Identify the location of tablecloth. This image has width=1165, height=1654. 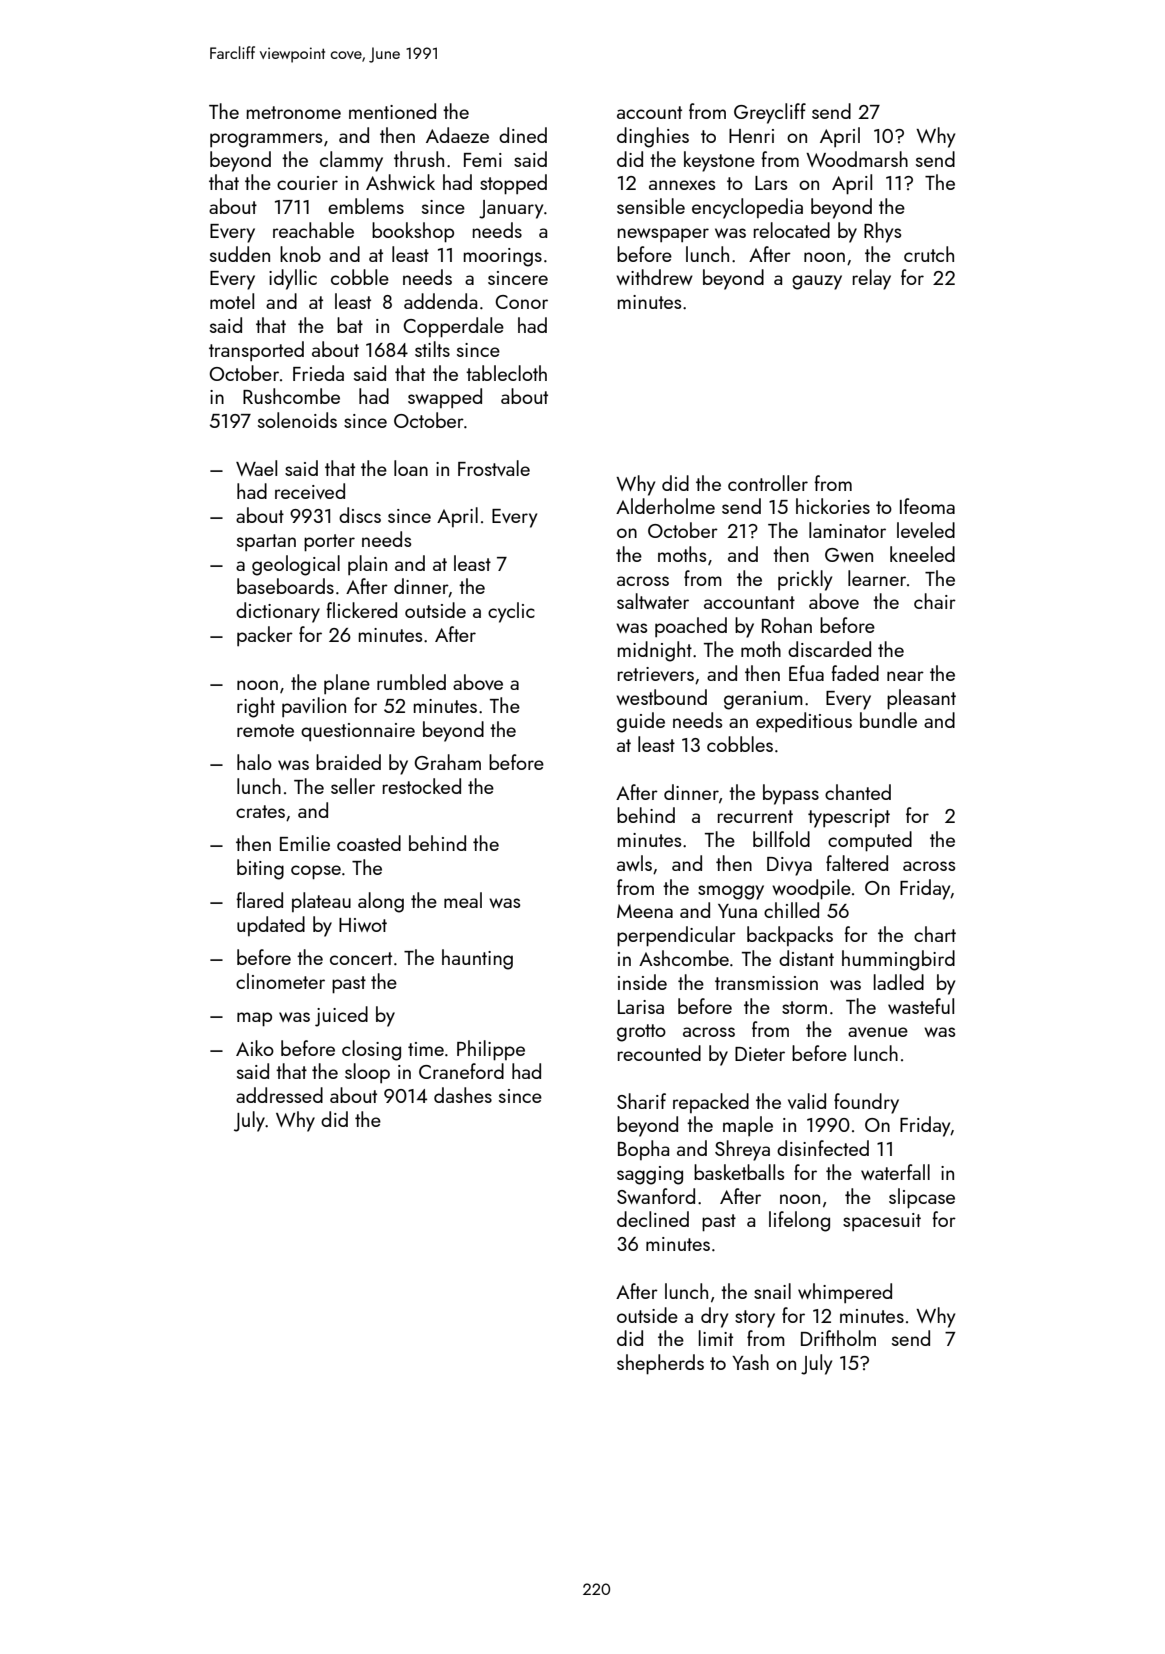
(506, 373).
